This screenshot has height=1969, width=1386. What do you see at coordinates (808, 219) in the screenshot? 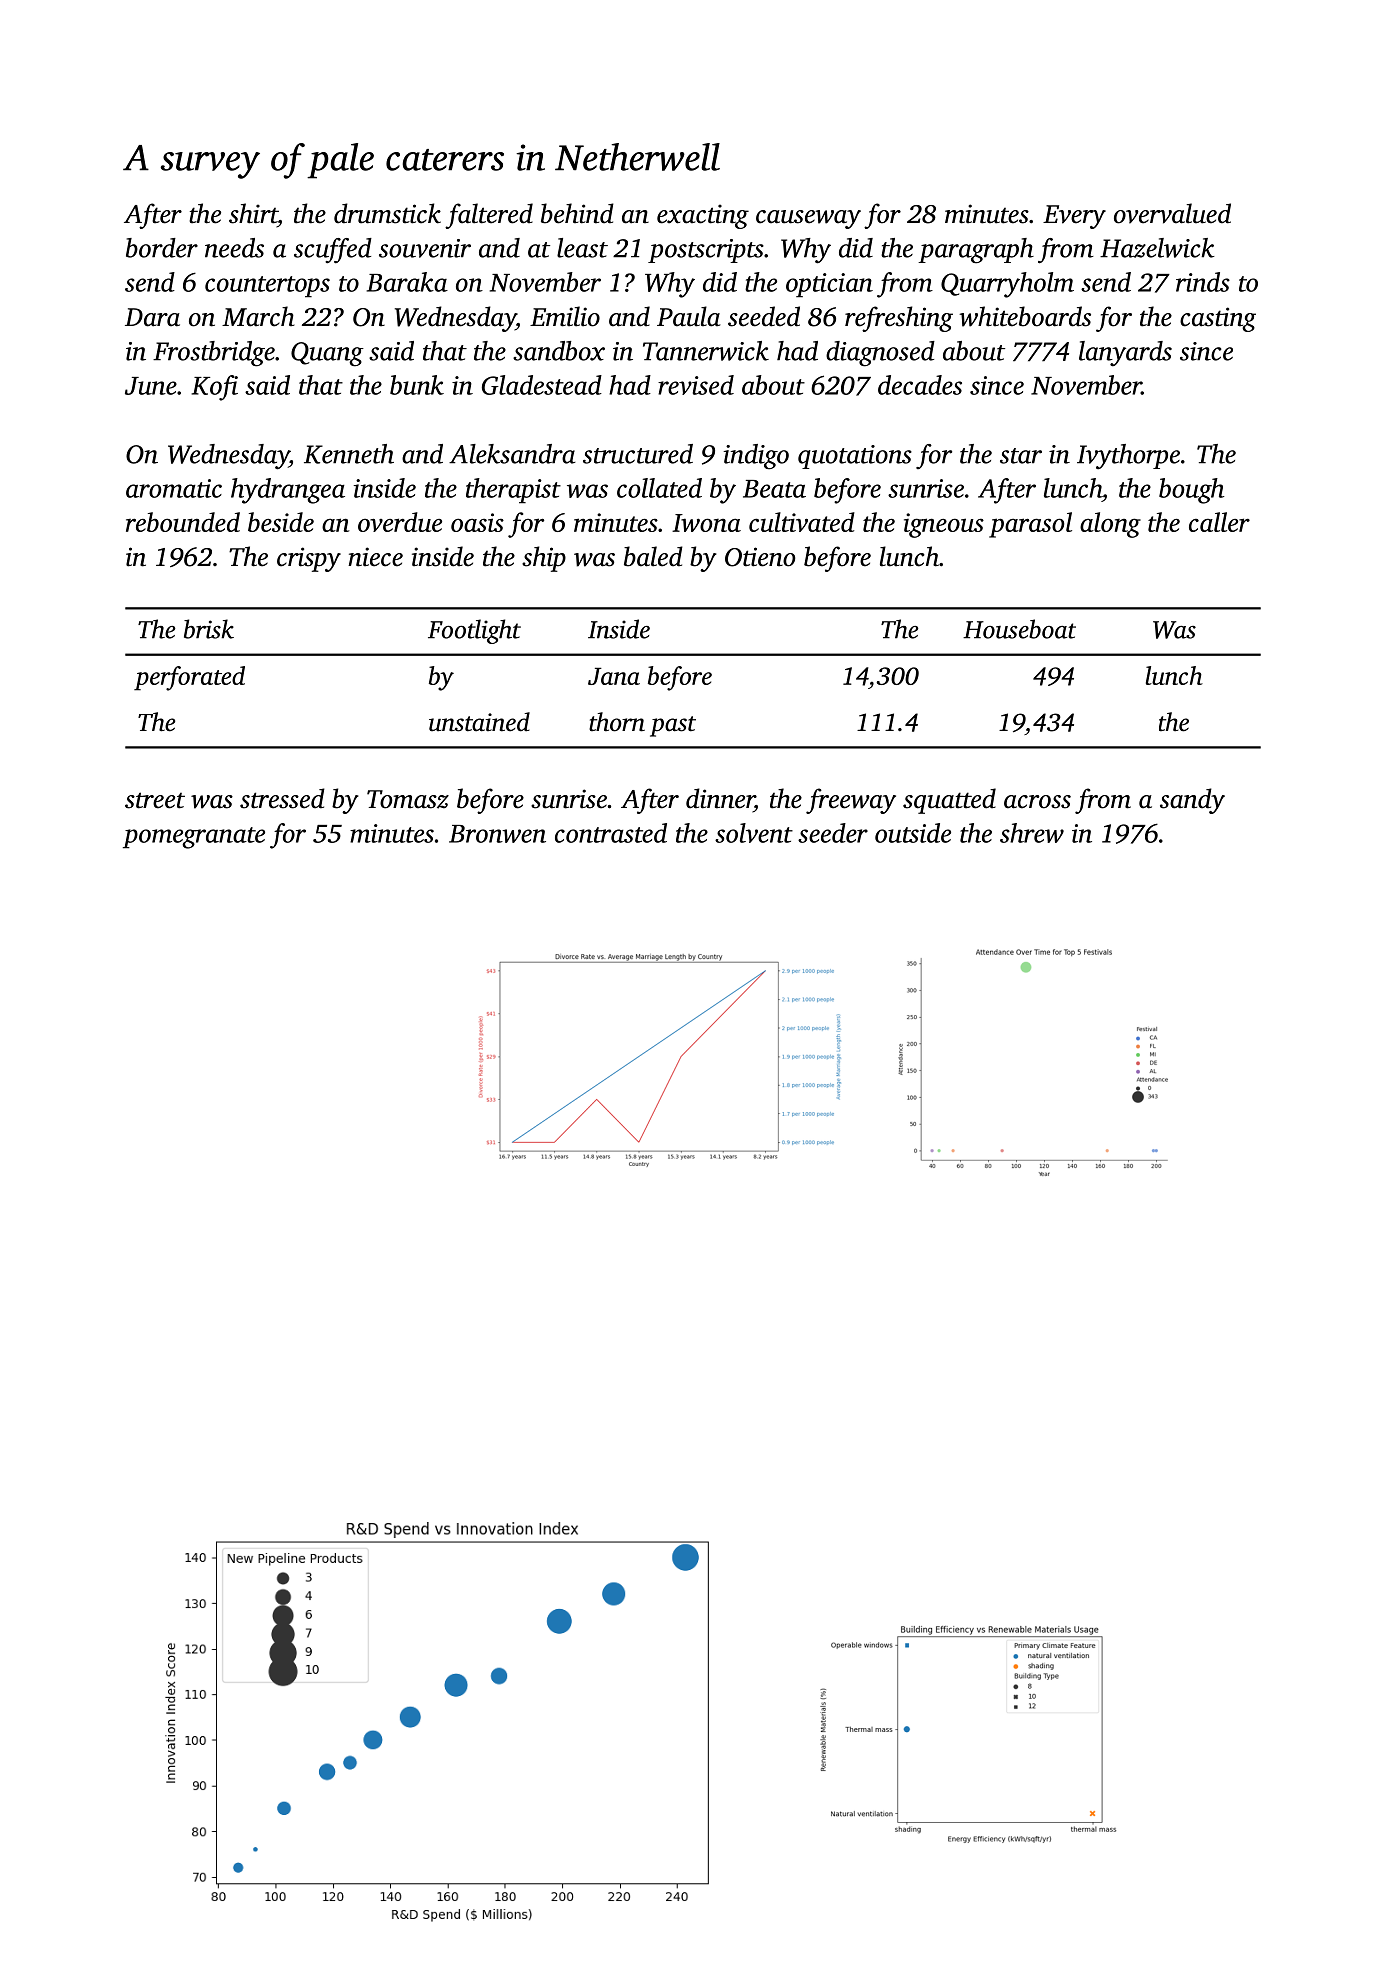
I see `causeway` at bounding box center [808, 219].
